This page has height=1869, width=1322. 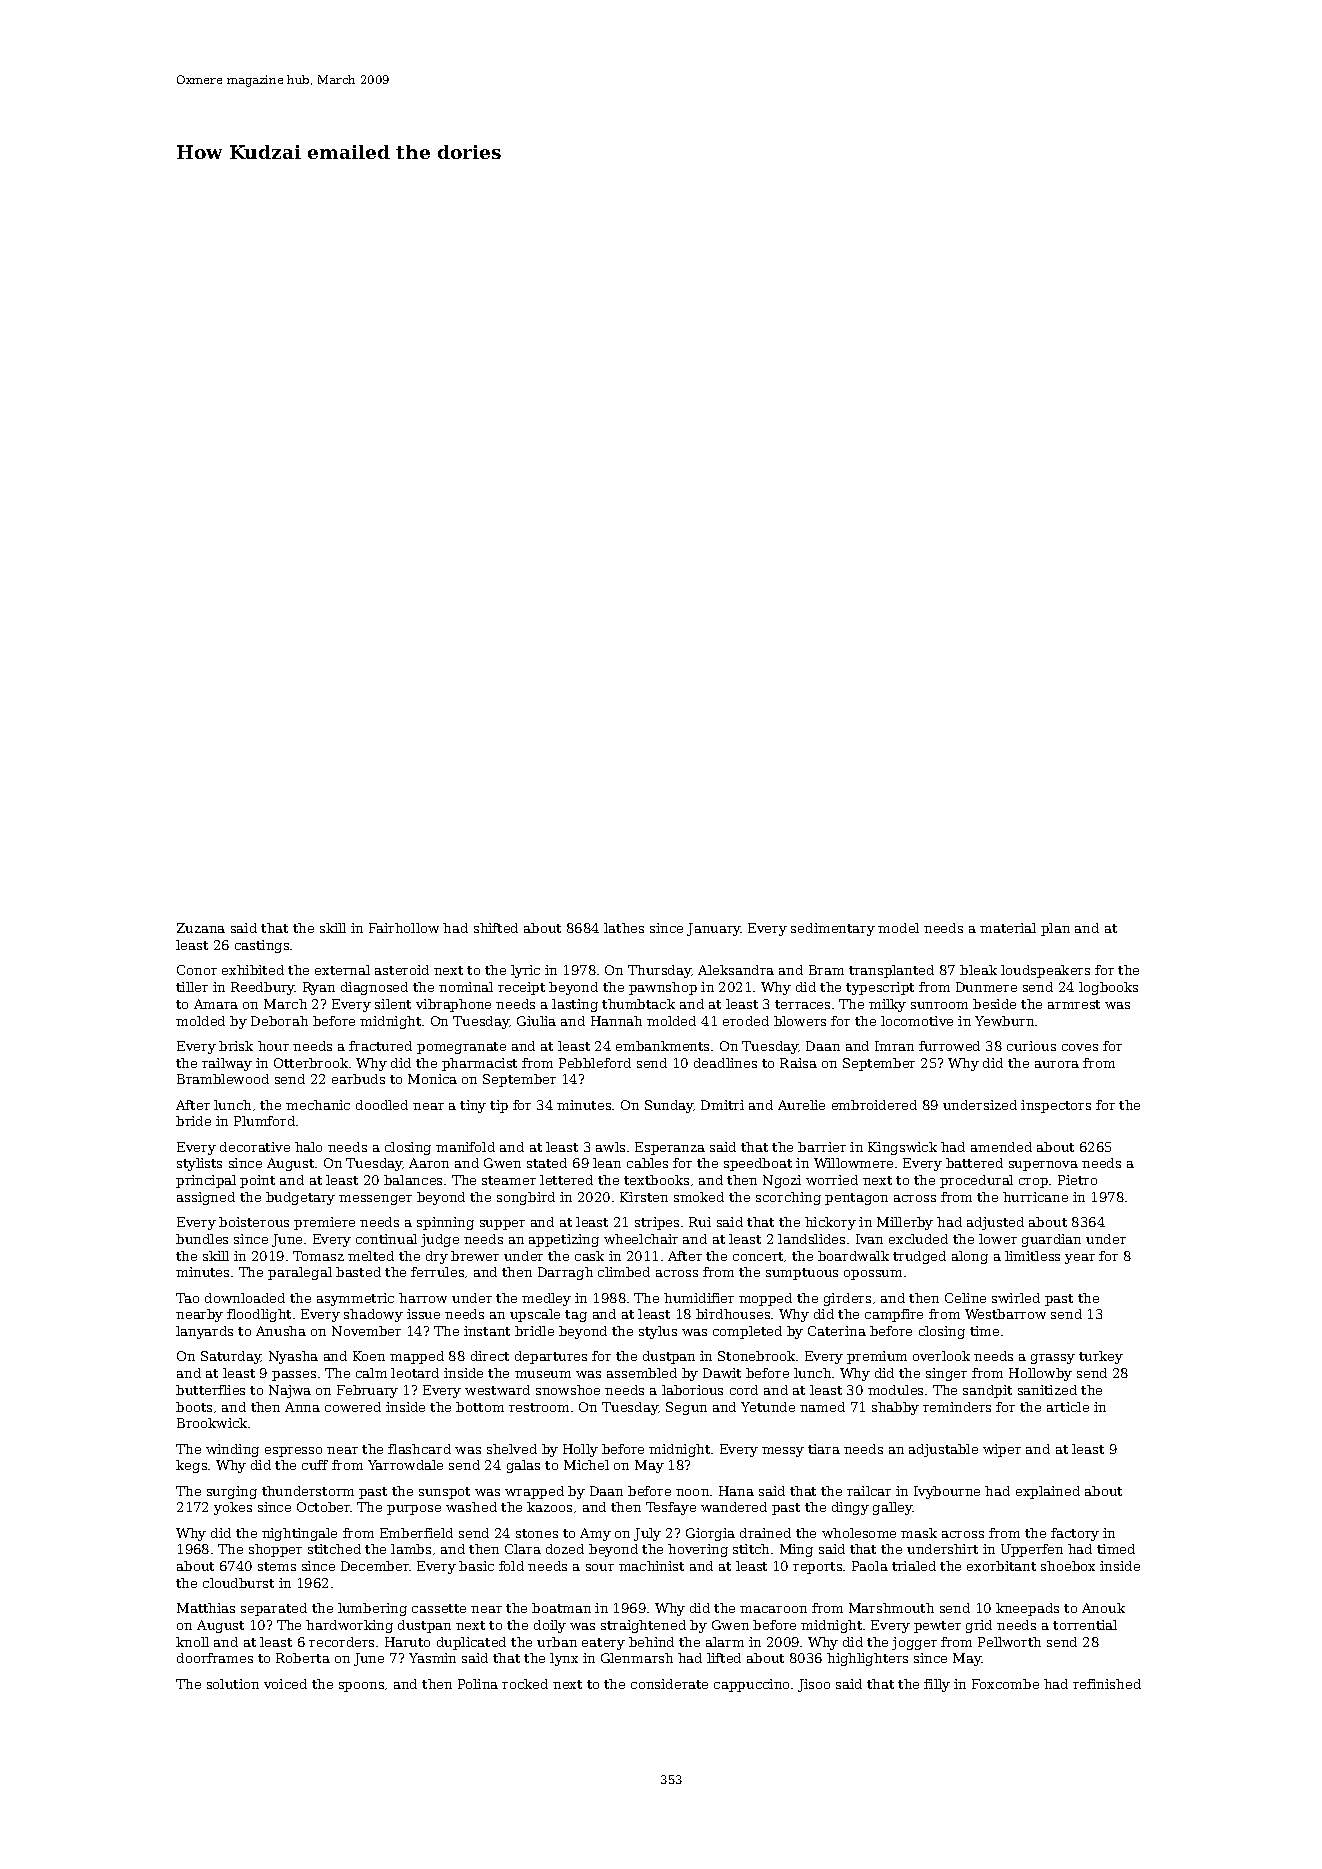 I want to click on cowered, so click(x=353, y=1407).
